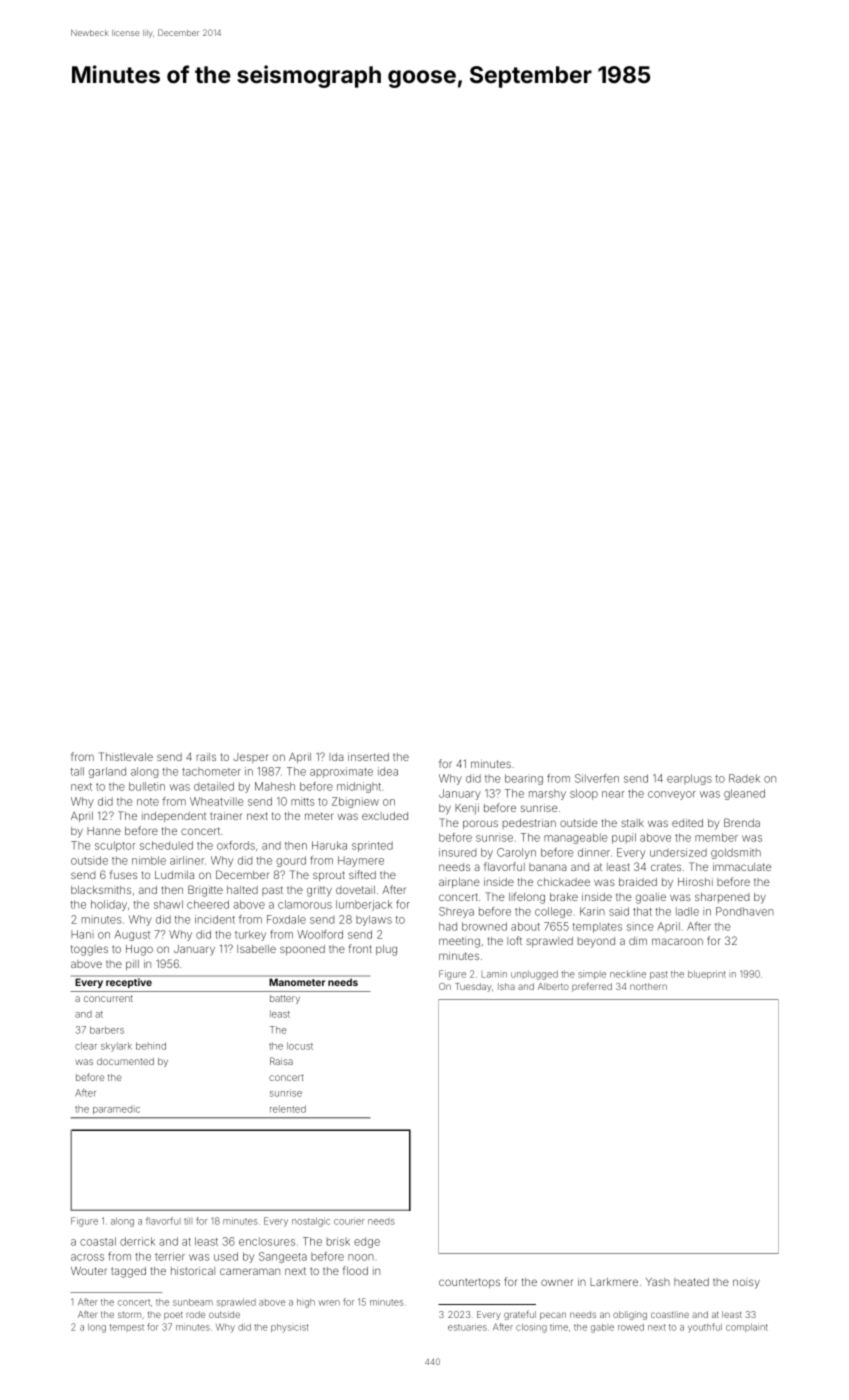  I want to click on complaint, so click(747, 1328).
